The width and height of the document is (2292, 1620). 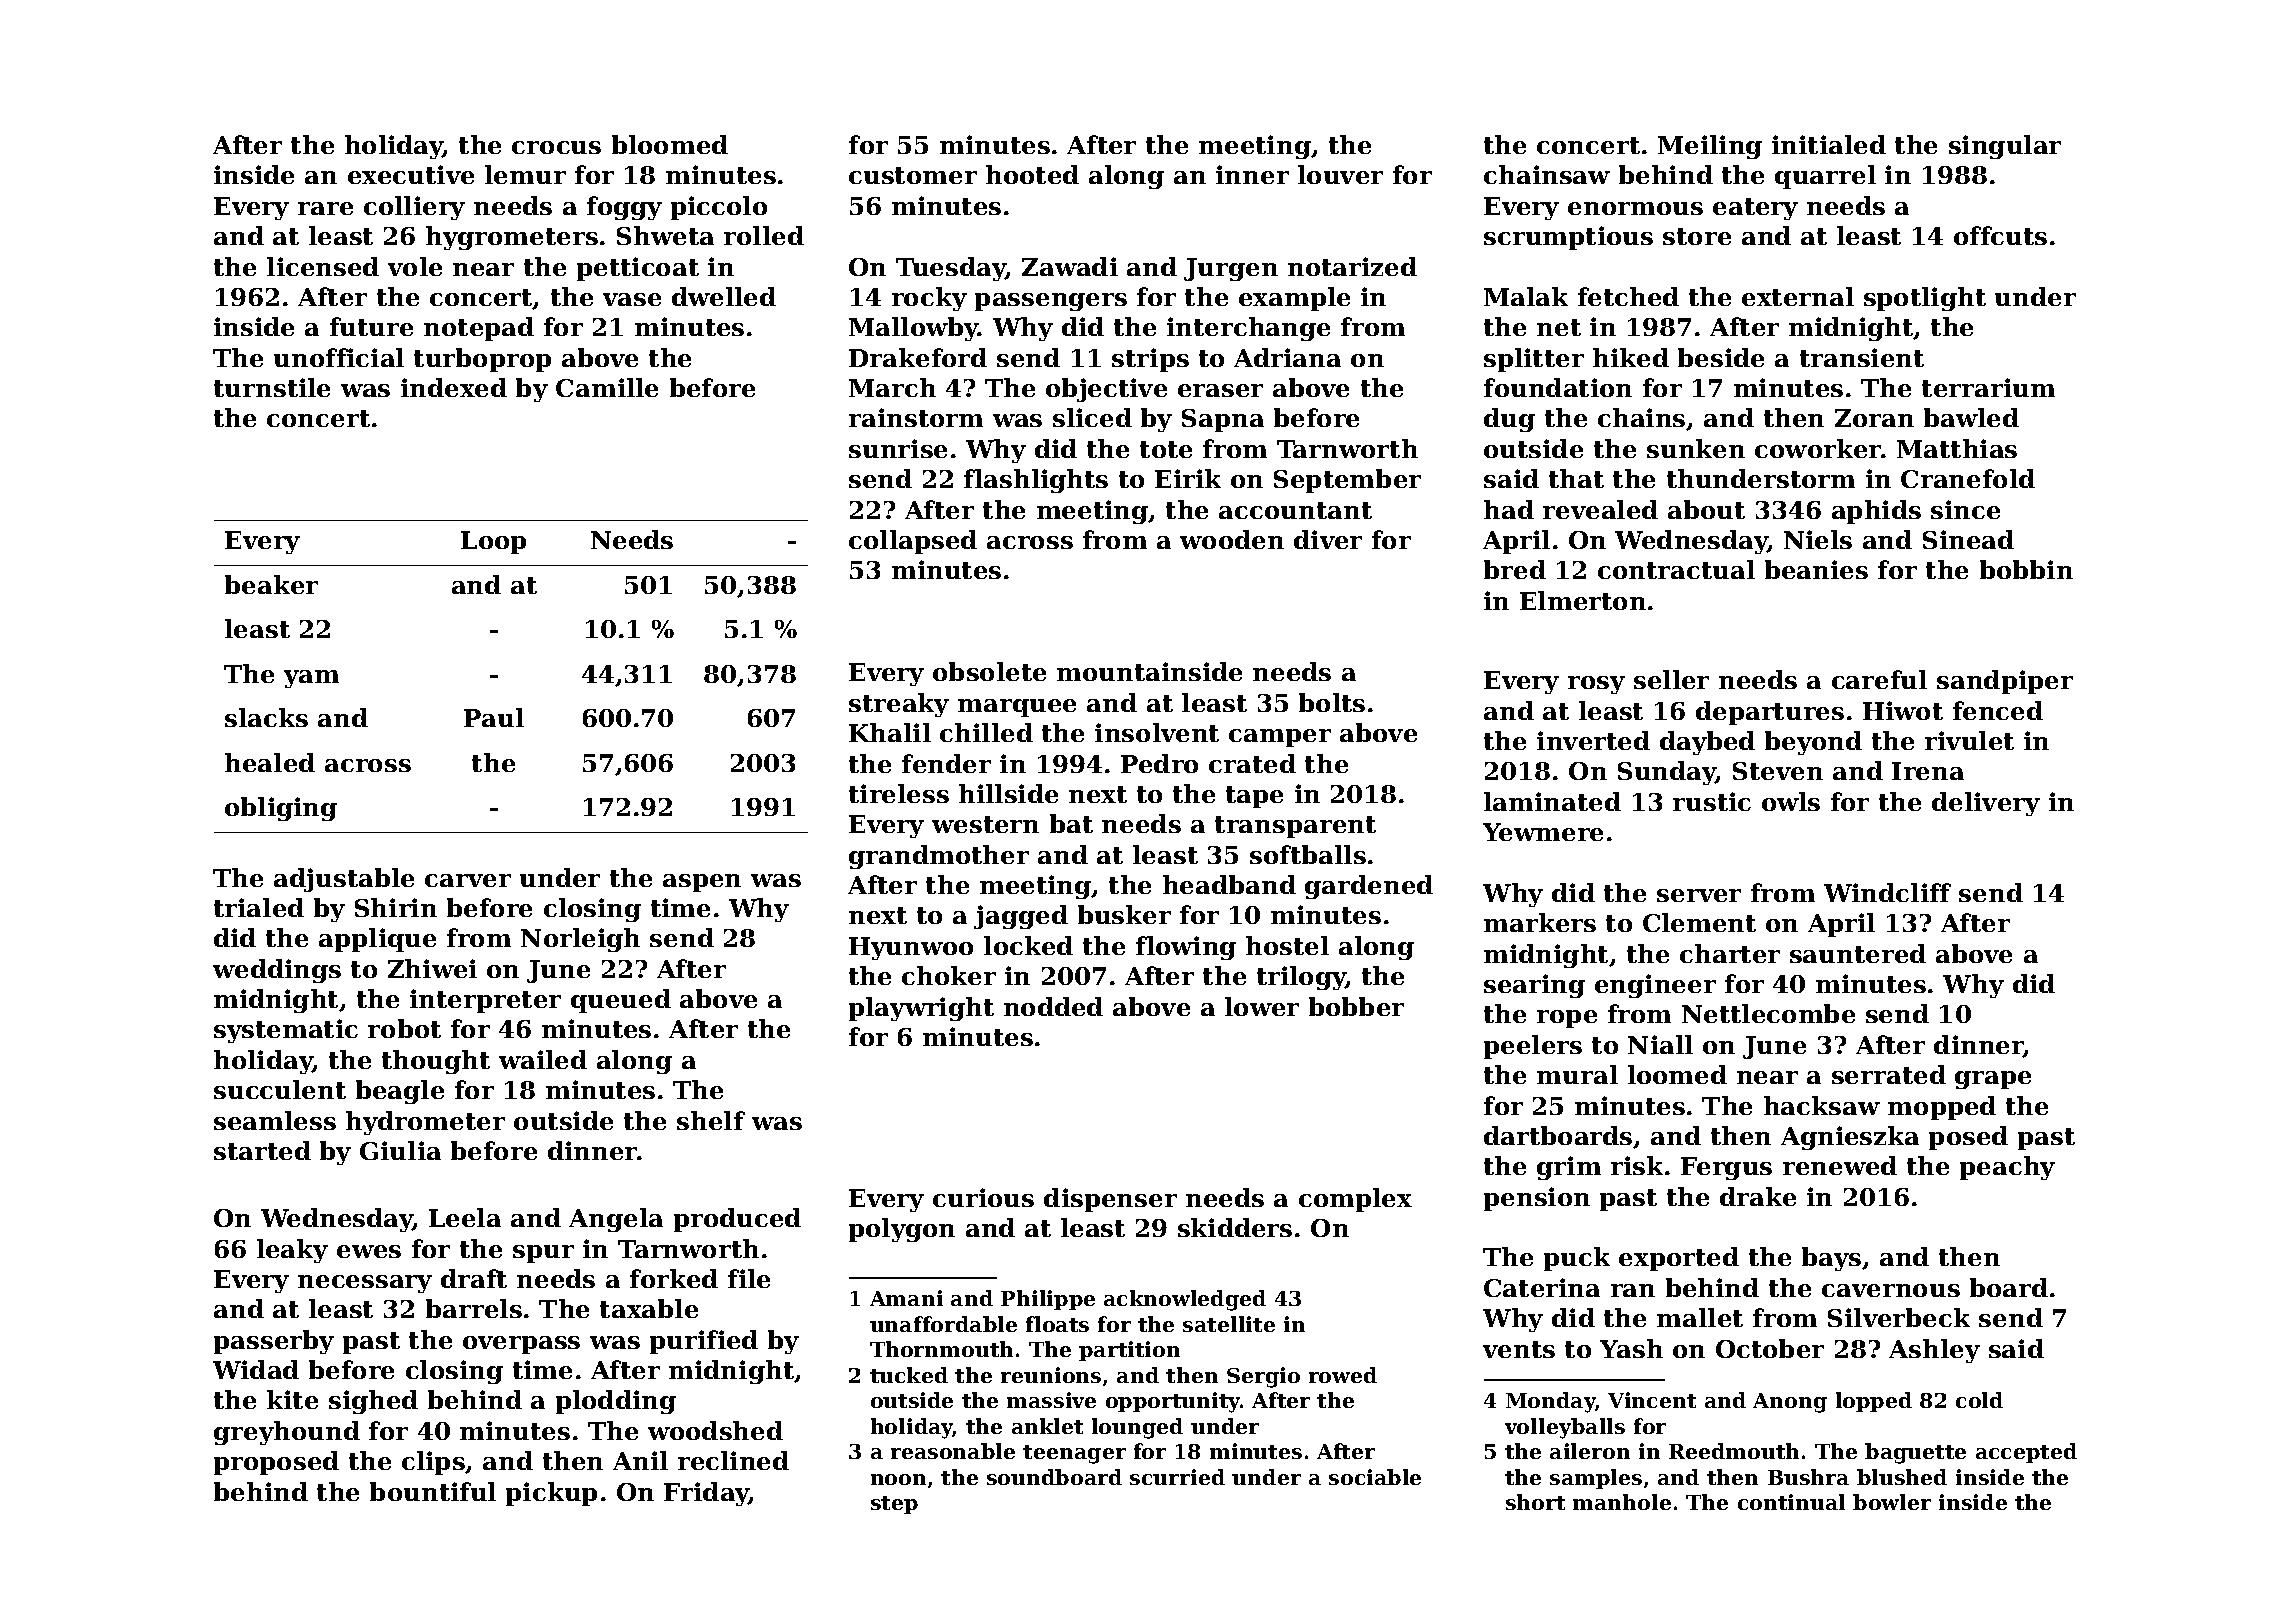 What do you see at coordinates (1231, 269) in the document?
I see `Jurgen` at bounding box center [1231, 269].
